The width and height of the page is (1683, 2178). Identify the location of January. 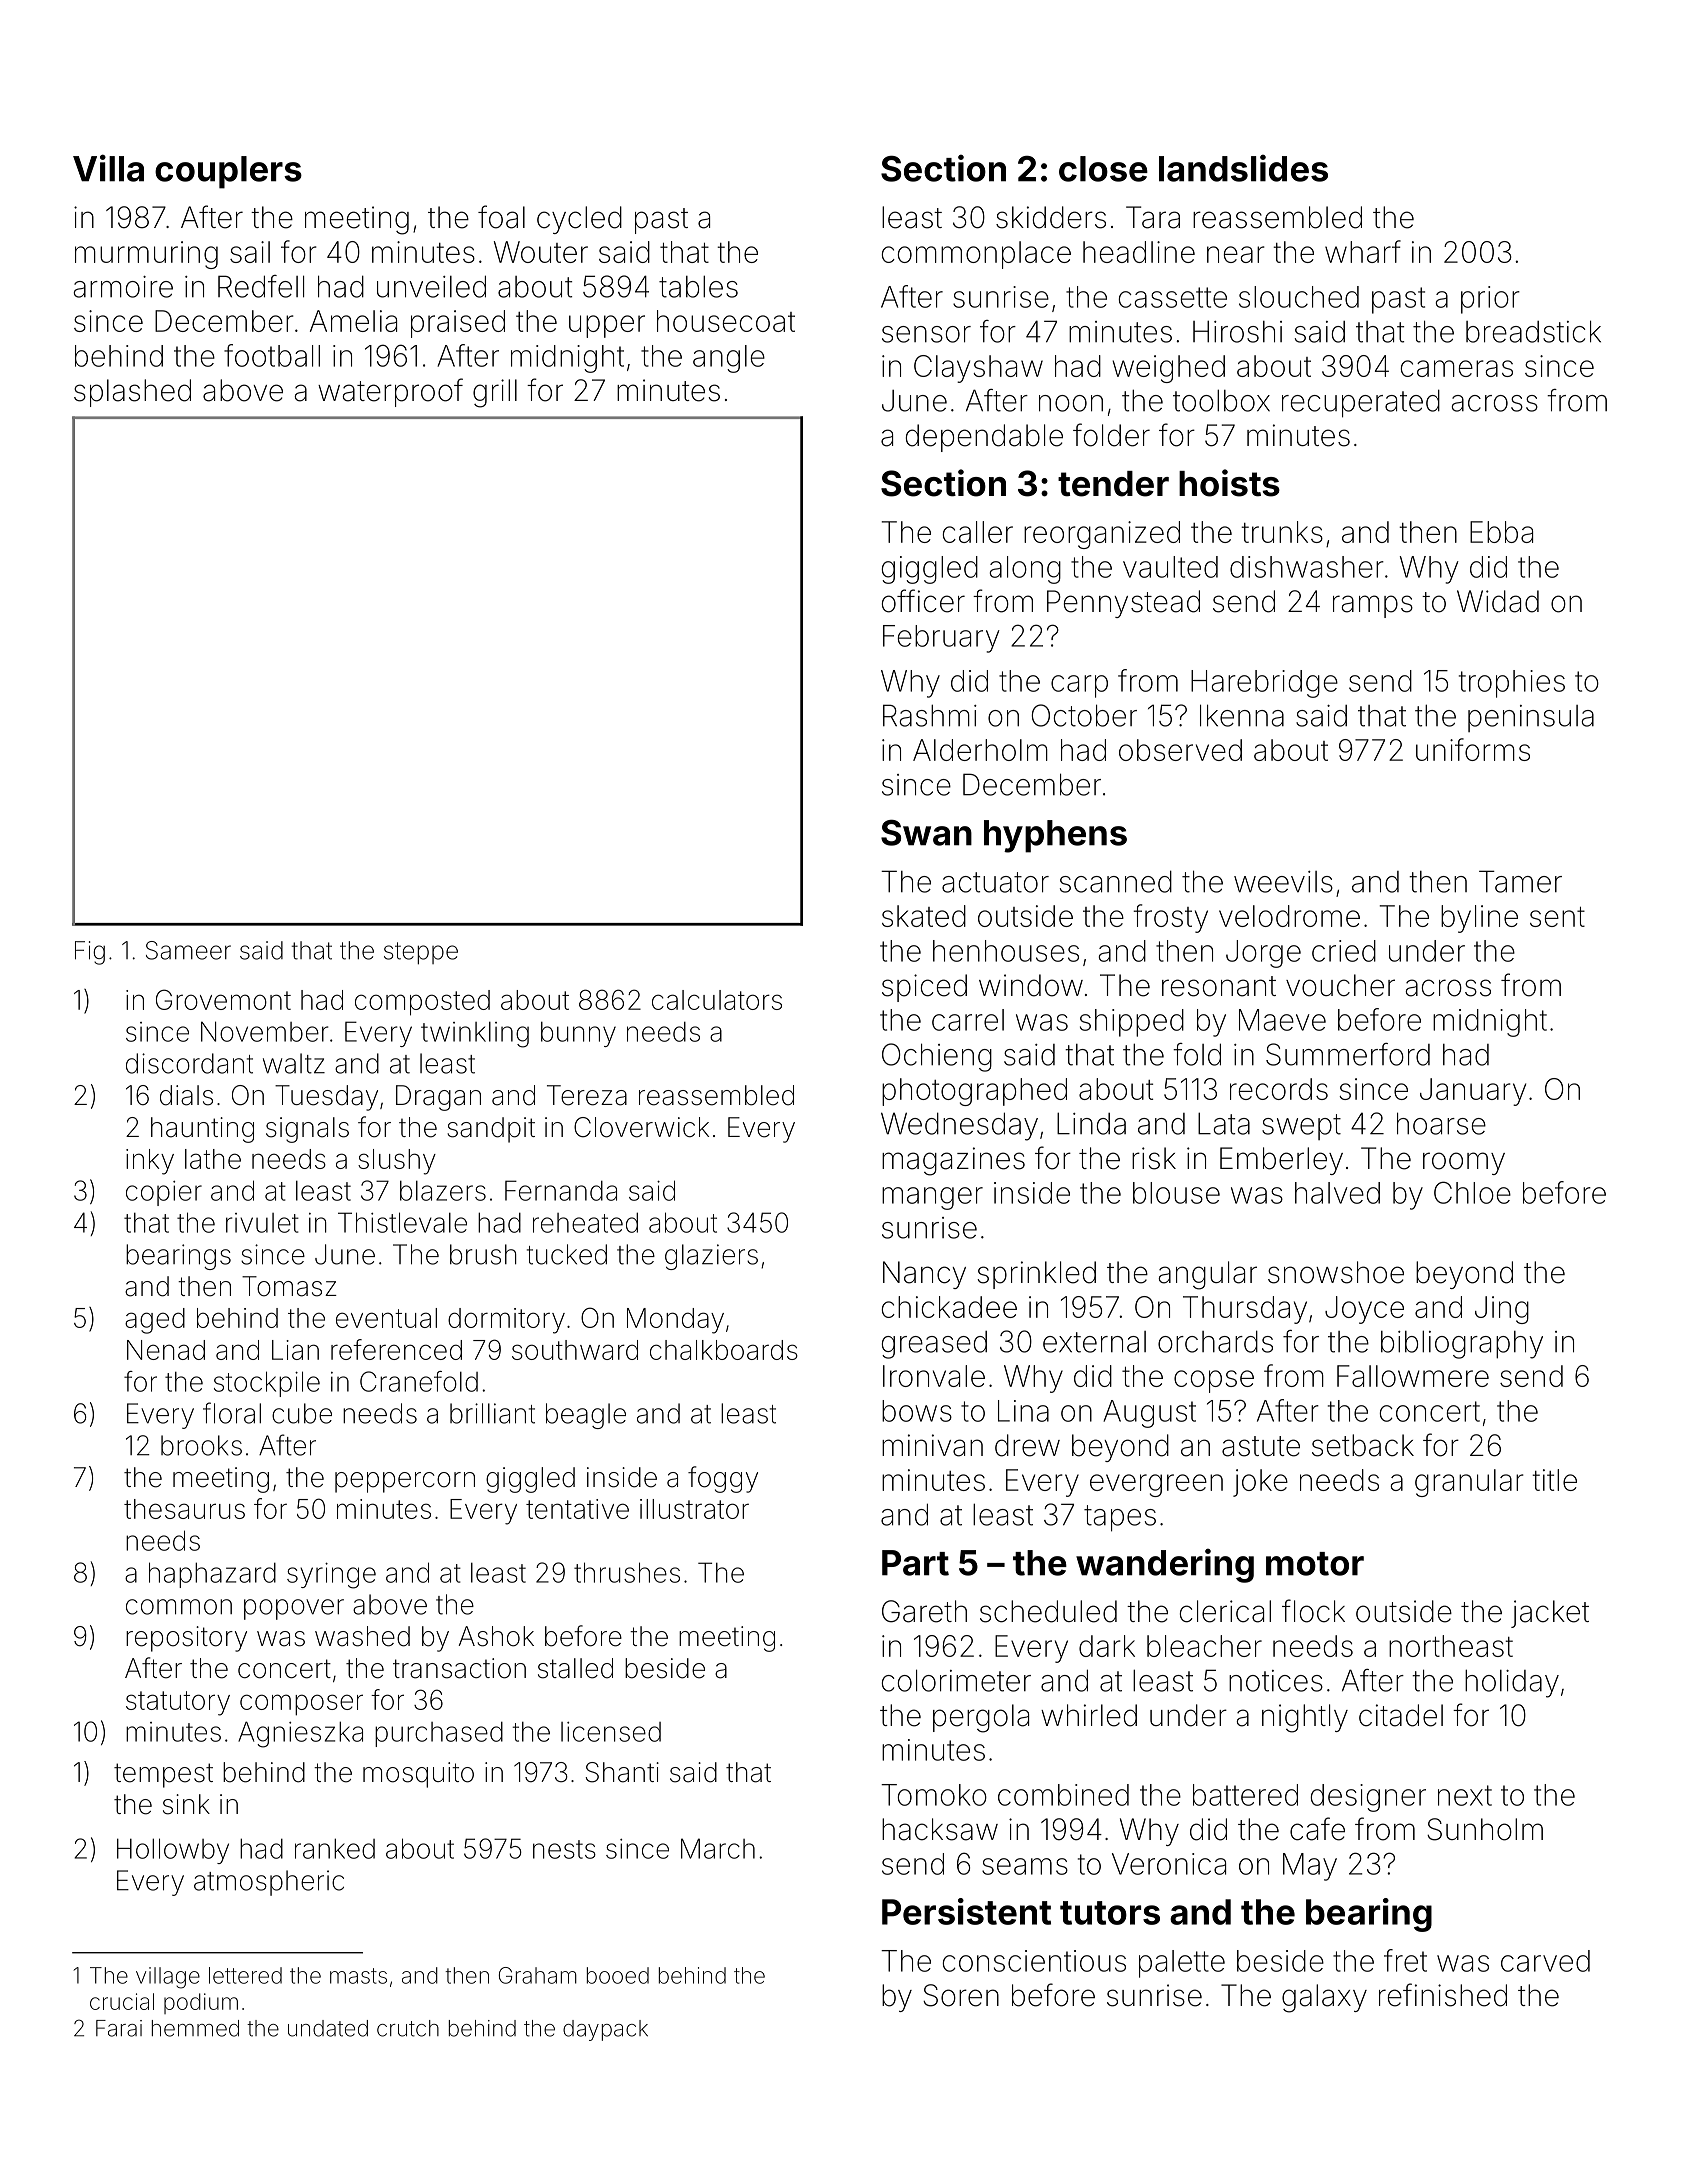
(1473, 1092).
